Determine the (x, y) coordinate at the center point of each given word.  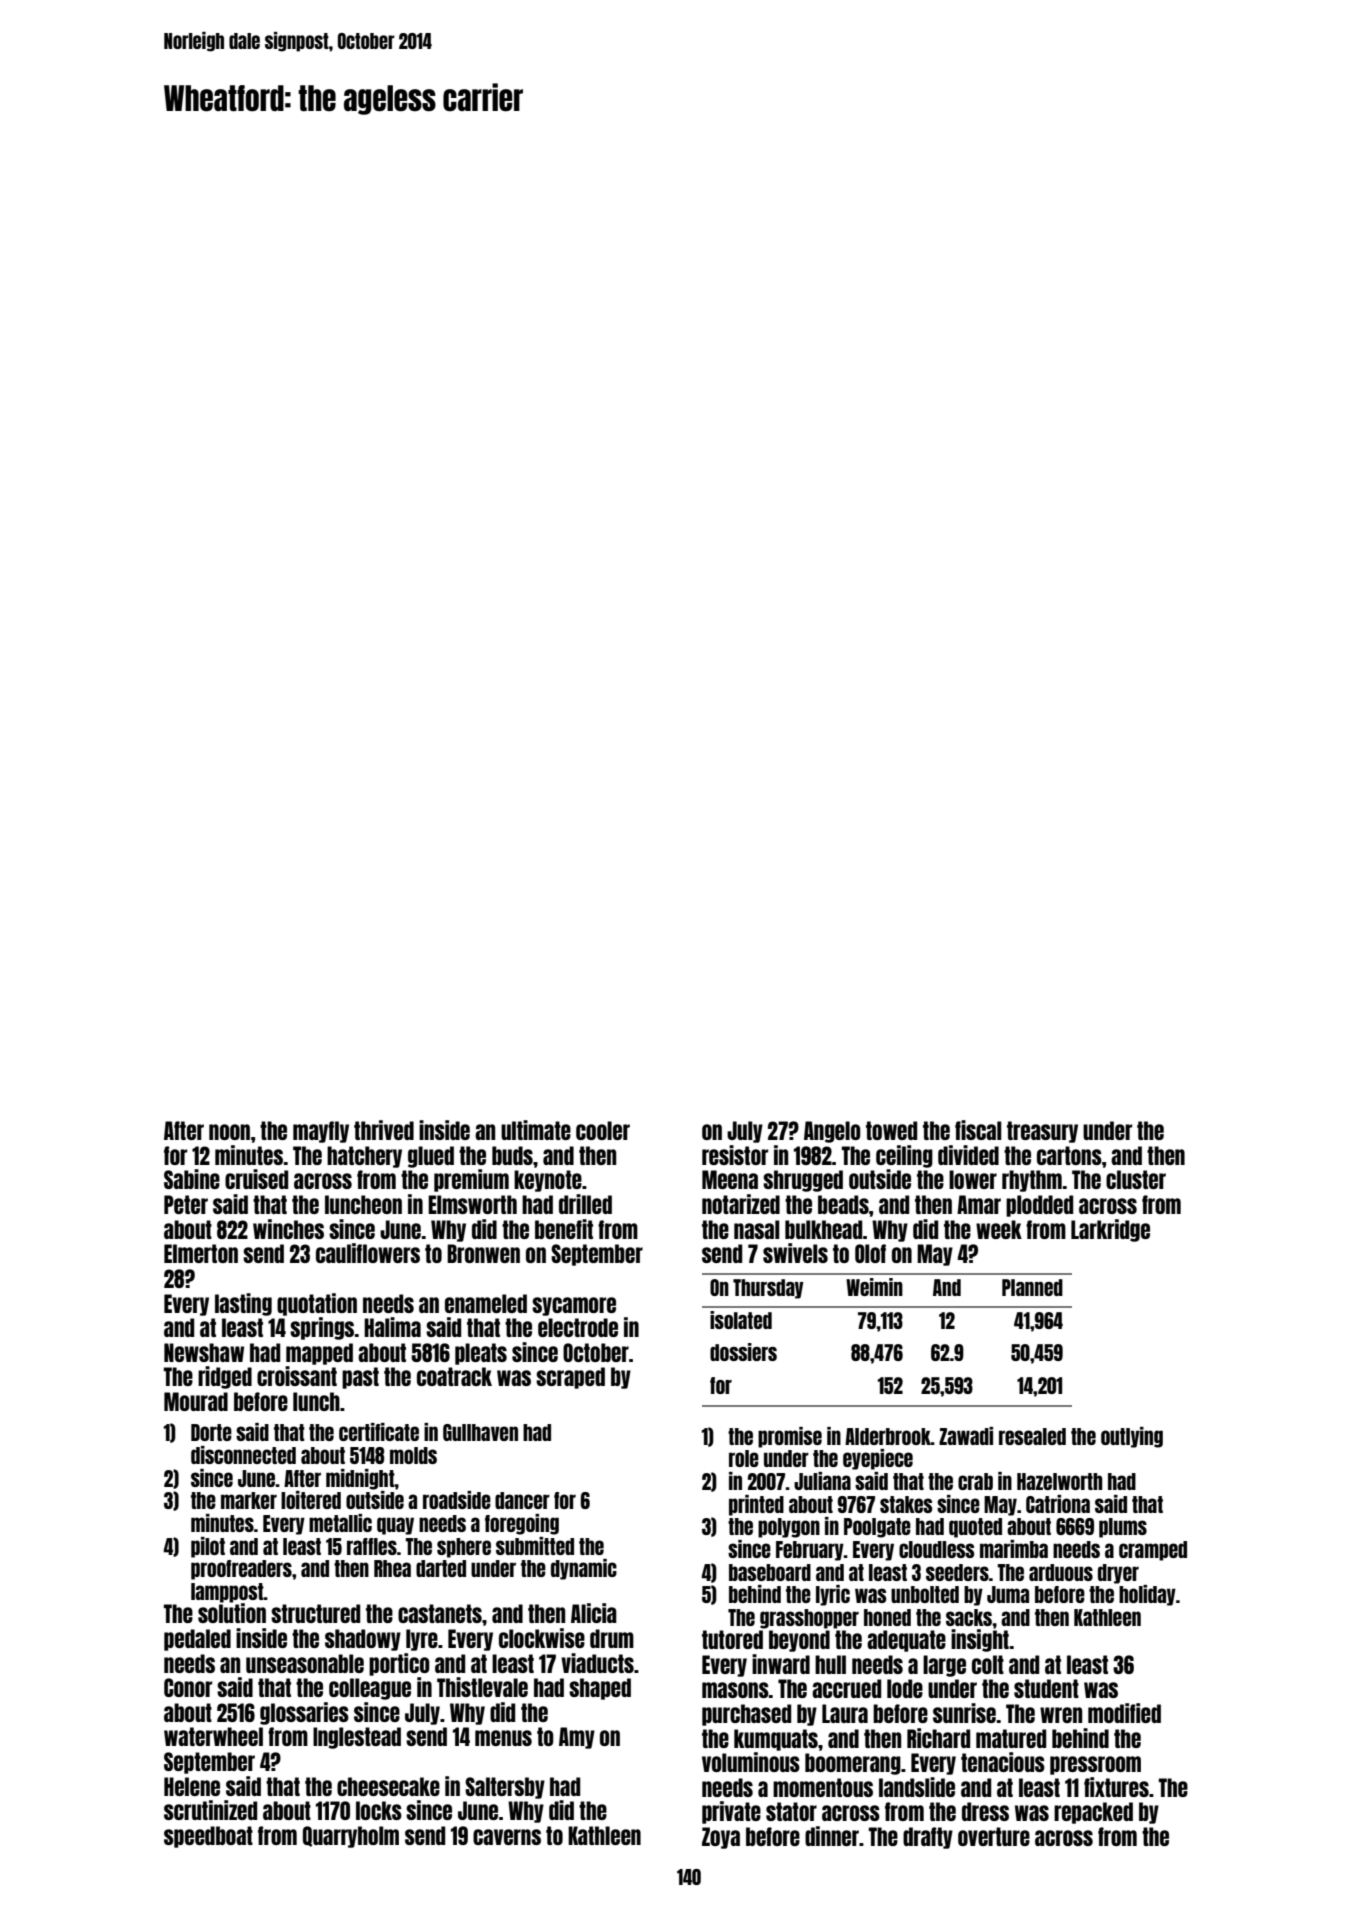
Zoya (721, 1838)
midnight (360, 1479)
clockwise (542, 1638)
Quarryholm (351, 1837)
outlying (1132, 1437)
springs (322, 1328)
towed (891, 1130)
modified (1124, 1713)
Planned (1032, 1287)
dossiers (743, 1352)
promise (790, 1437)
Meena (730, 1179)
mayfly (321, 1132)
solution (232, 1613)
